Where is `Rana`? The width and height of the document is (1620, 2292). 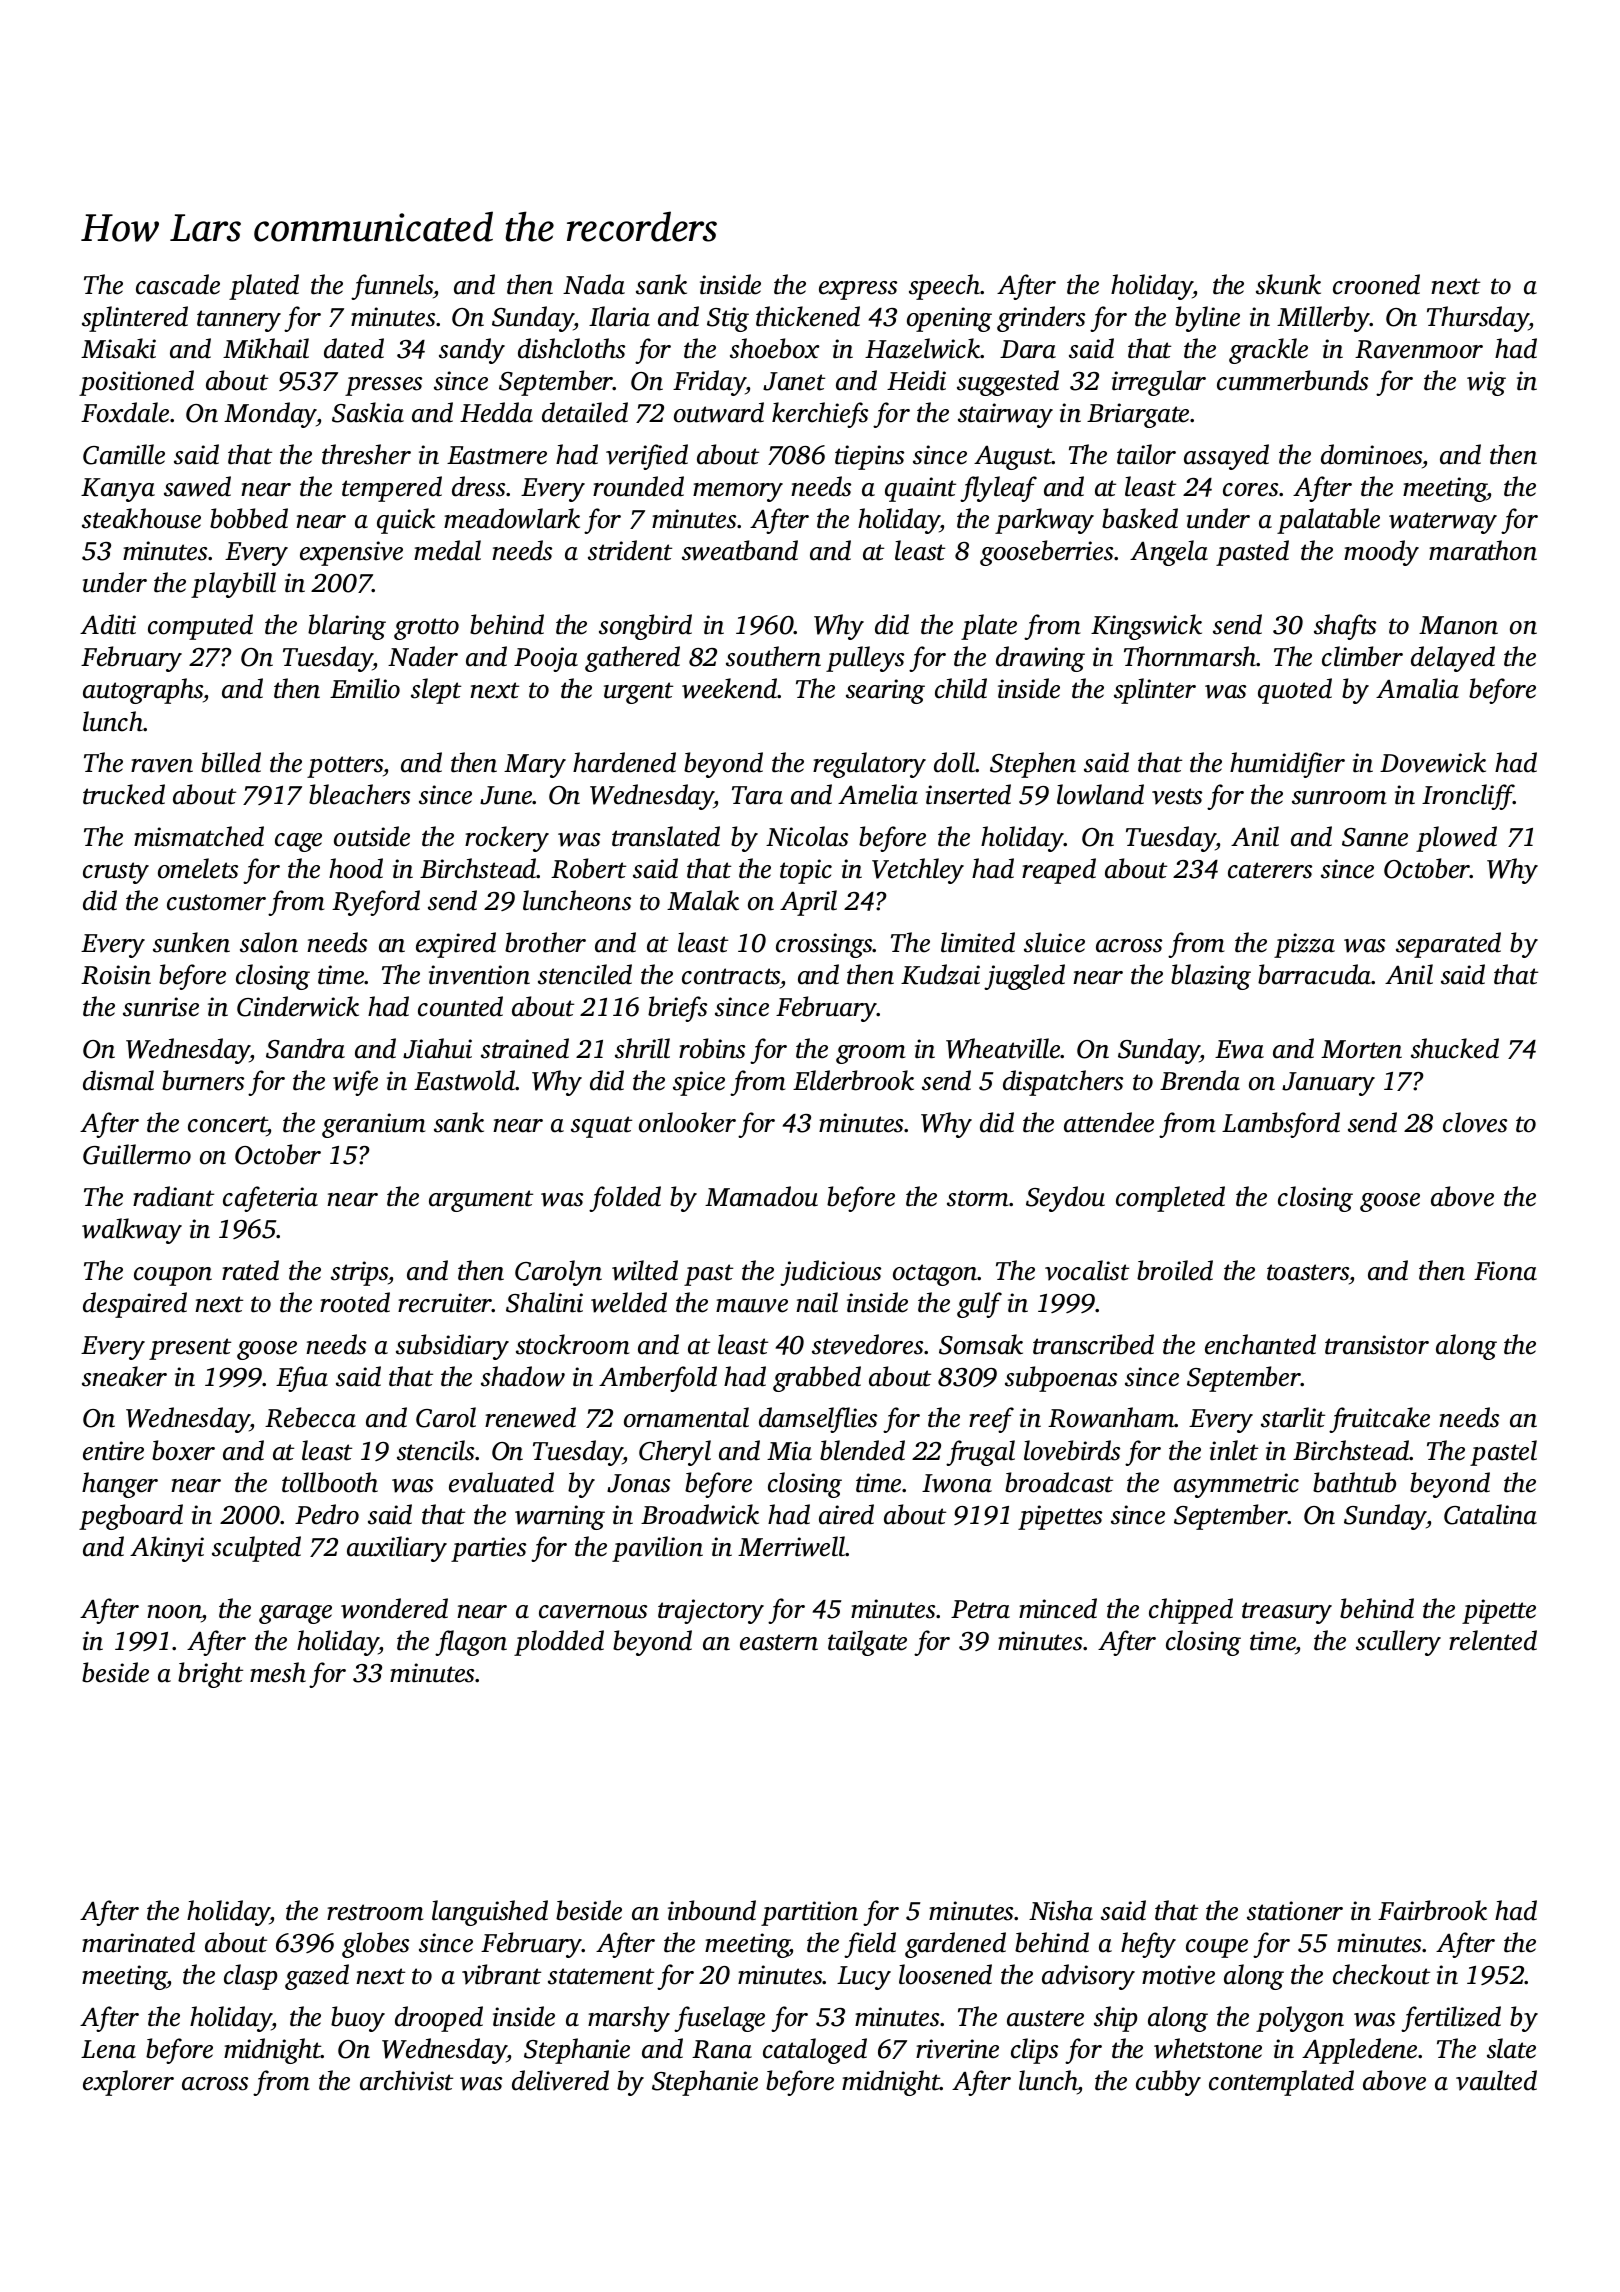
Rana is located at coordinates (722, 2049).
